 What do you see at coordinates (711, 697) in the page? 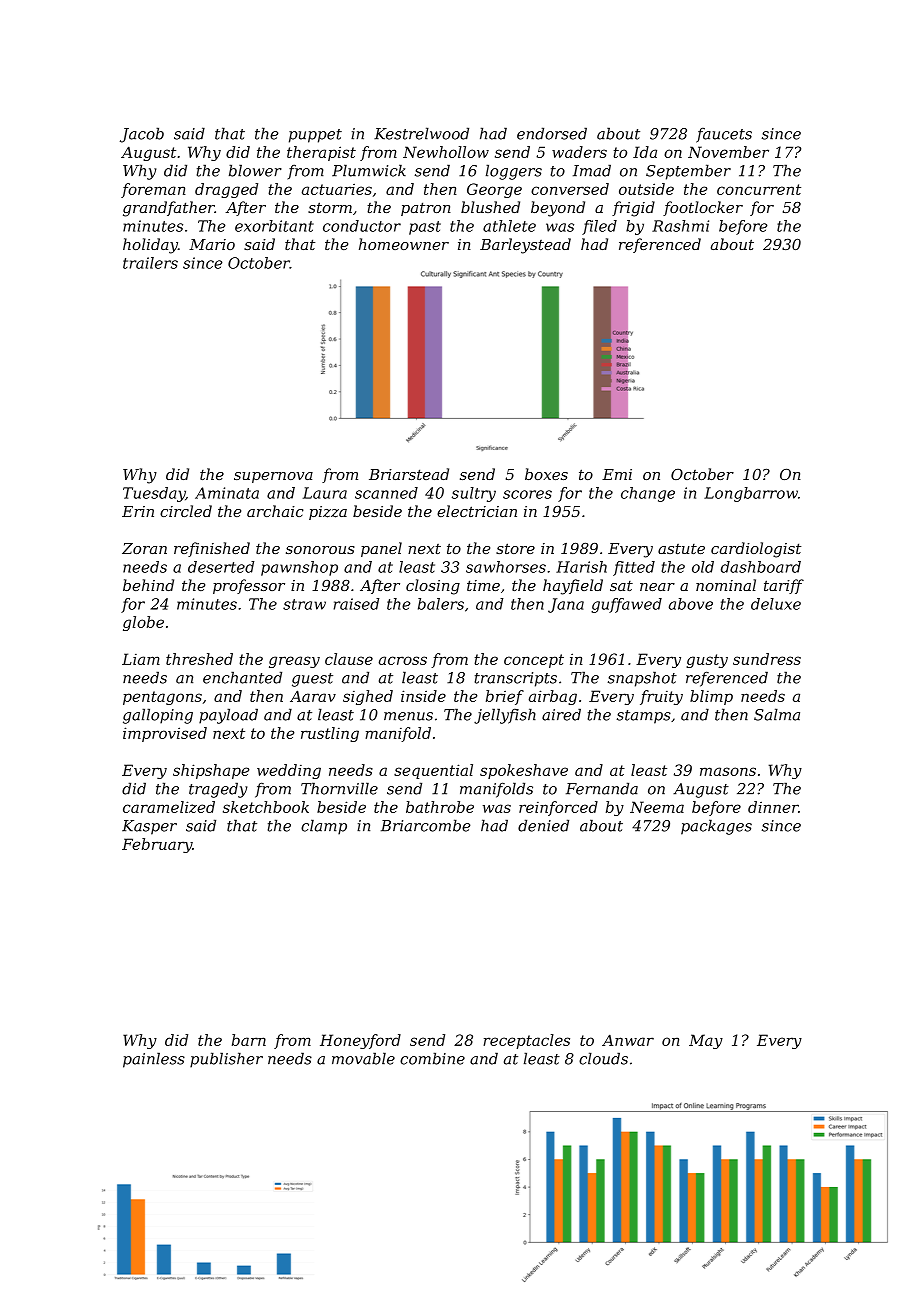
I see `blimp` at bounding box center [711, 697].
